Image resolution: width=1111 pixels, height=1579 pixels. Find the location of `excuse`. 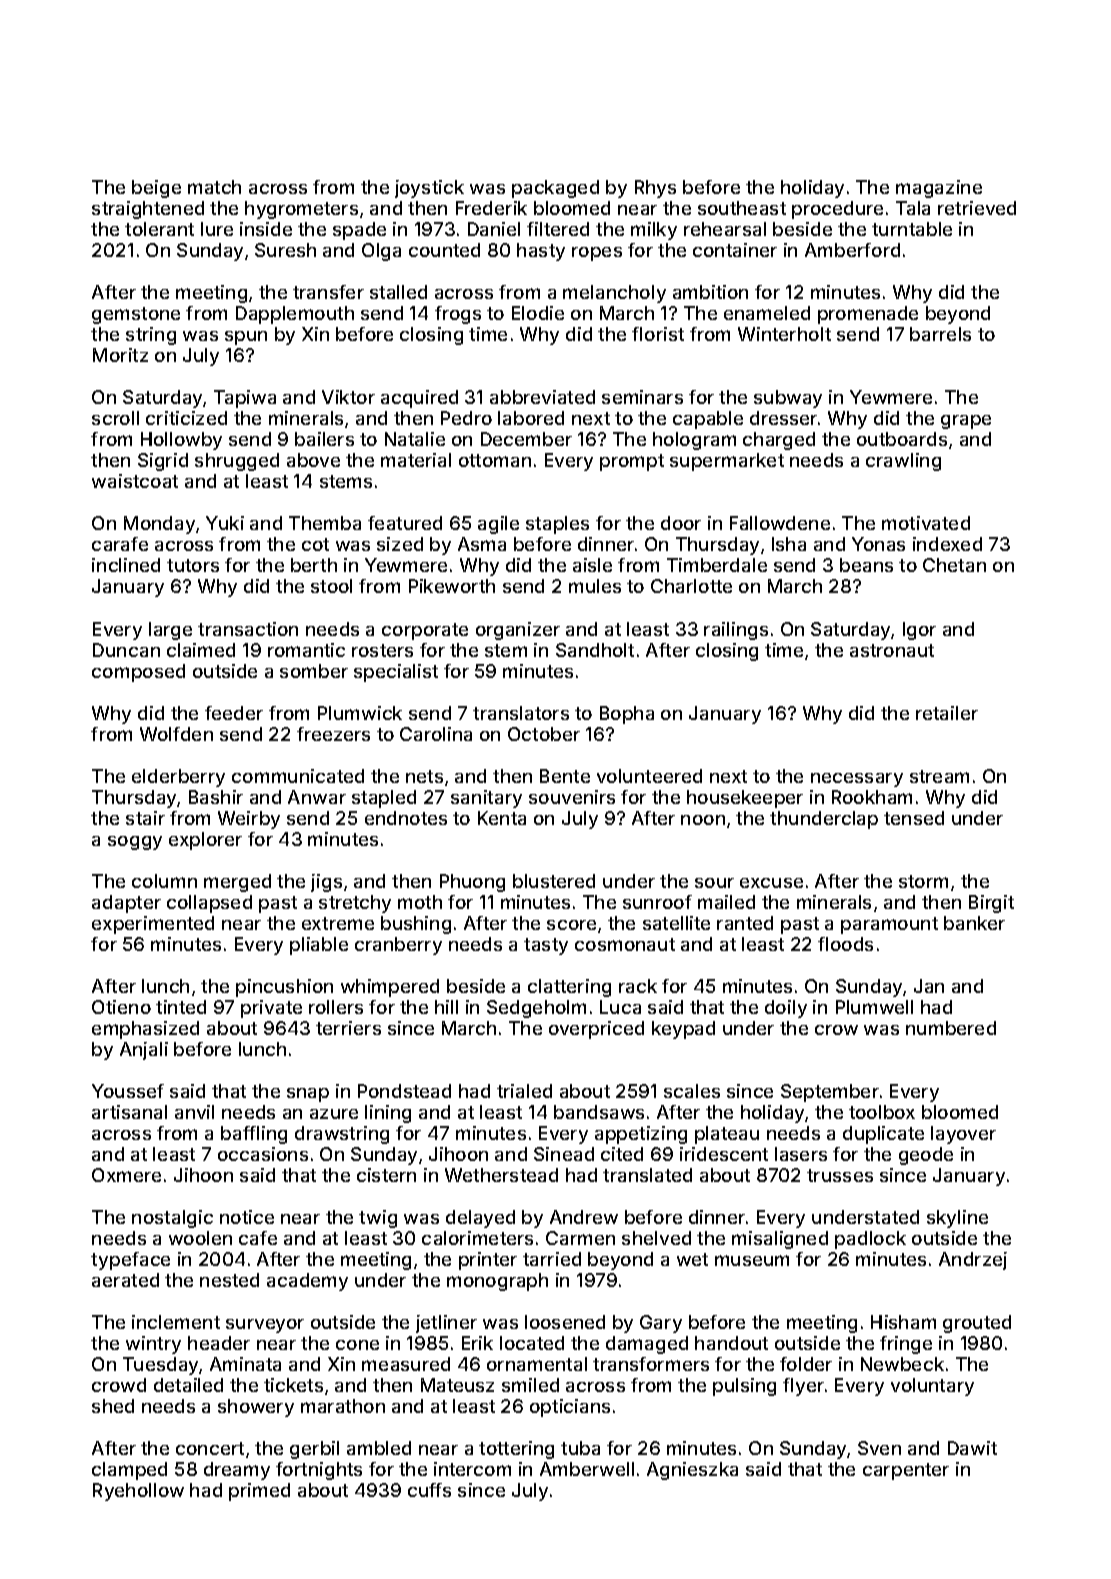

excuse is located at coordinates (771, 883).
